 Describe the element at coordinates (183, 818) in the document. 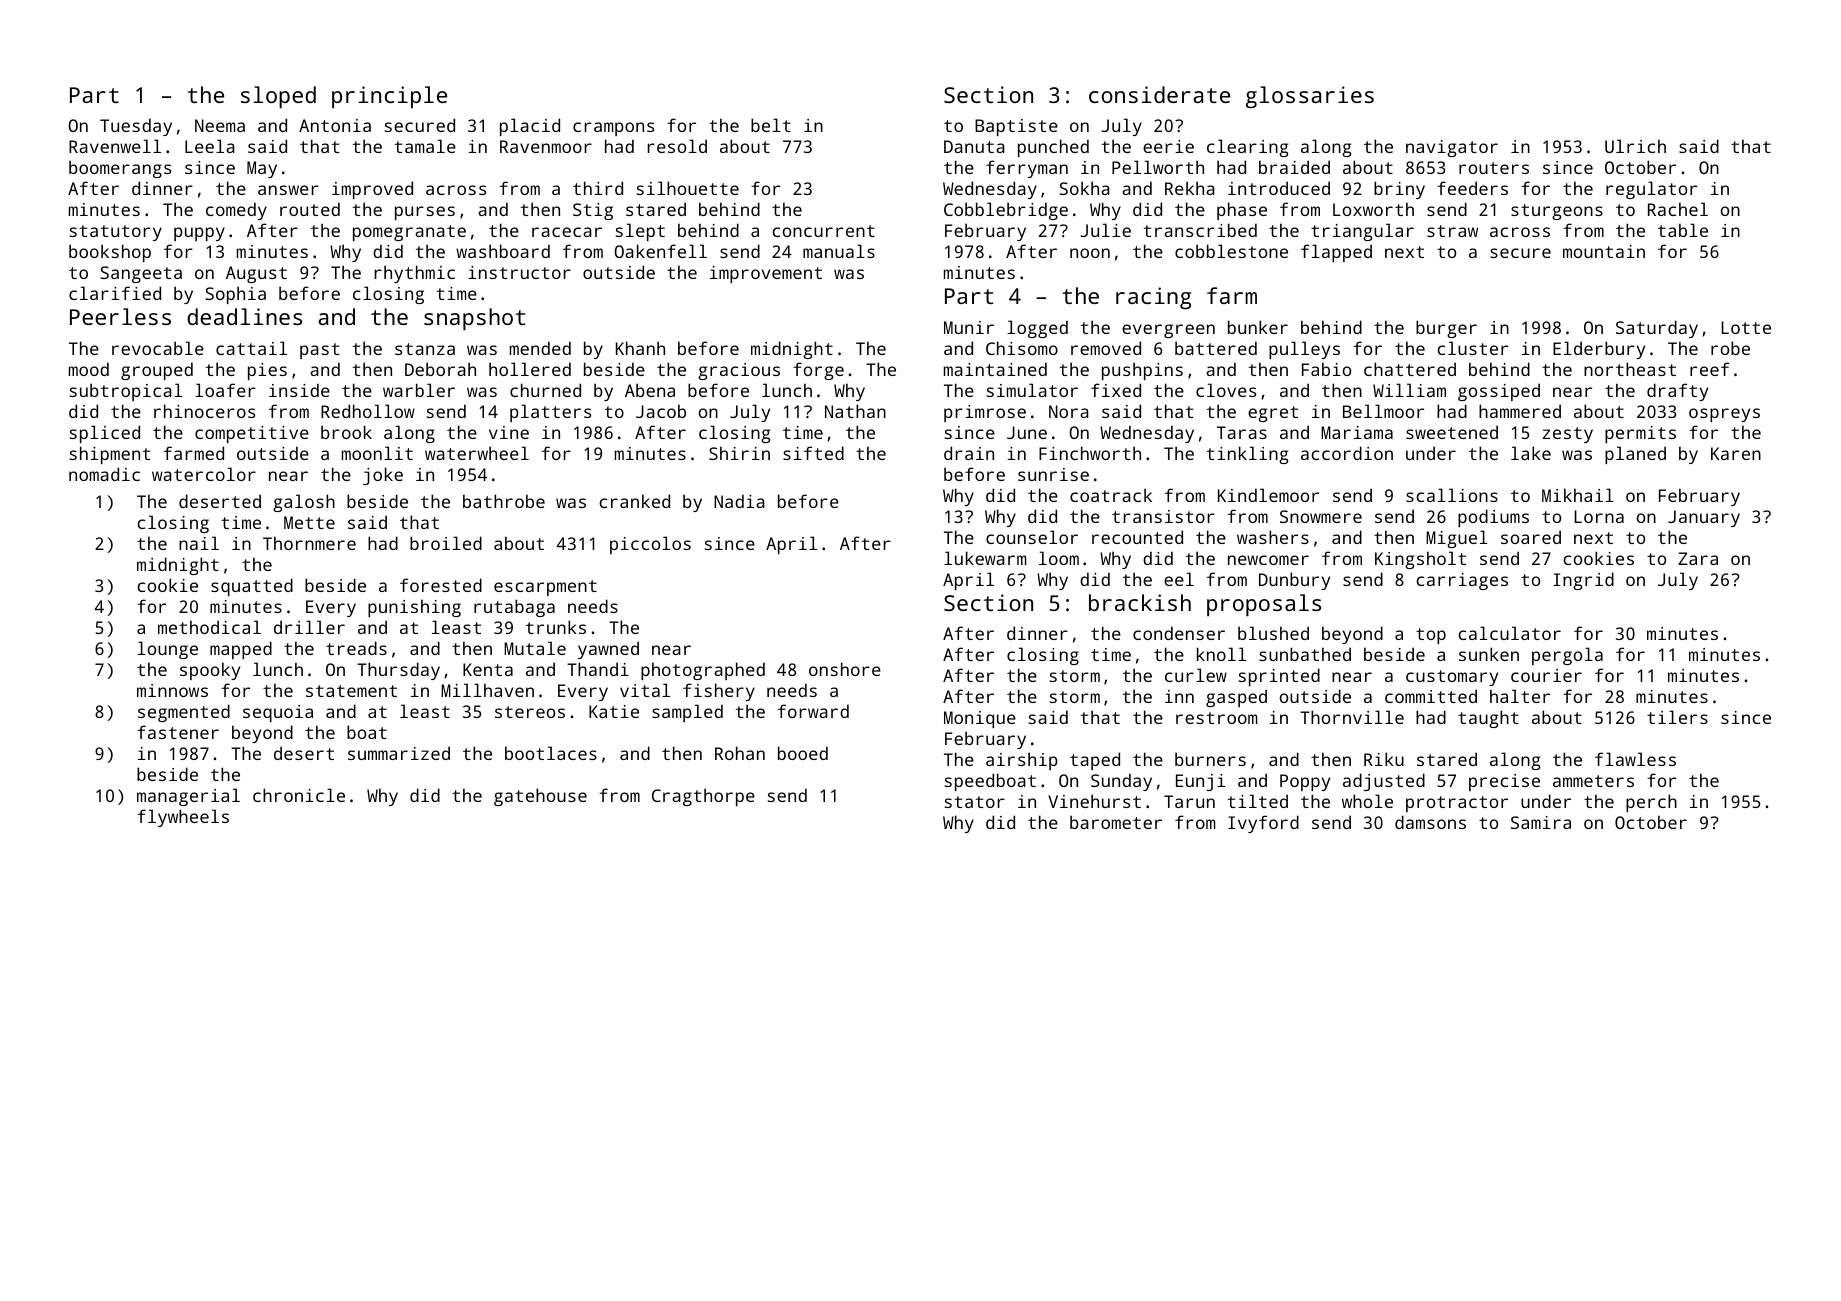

I see `flywheels` at that location.
